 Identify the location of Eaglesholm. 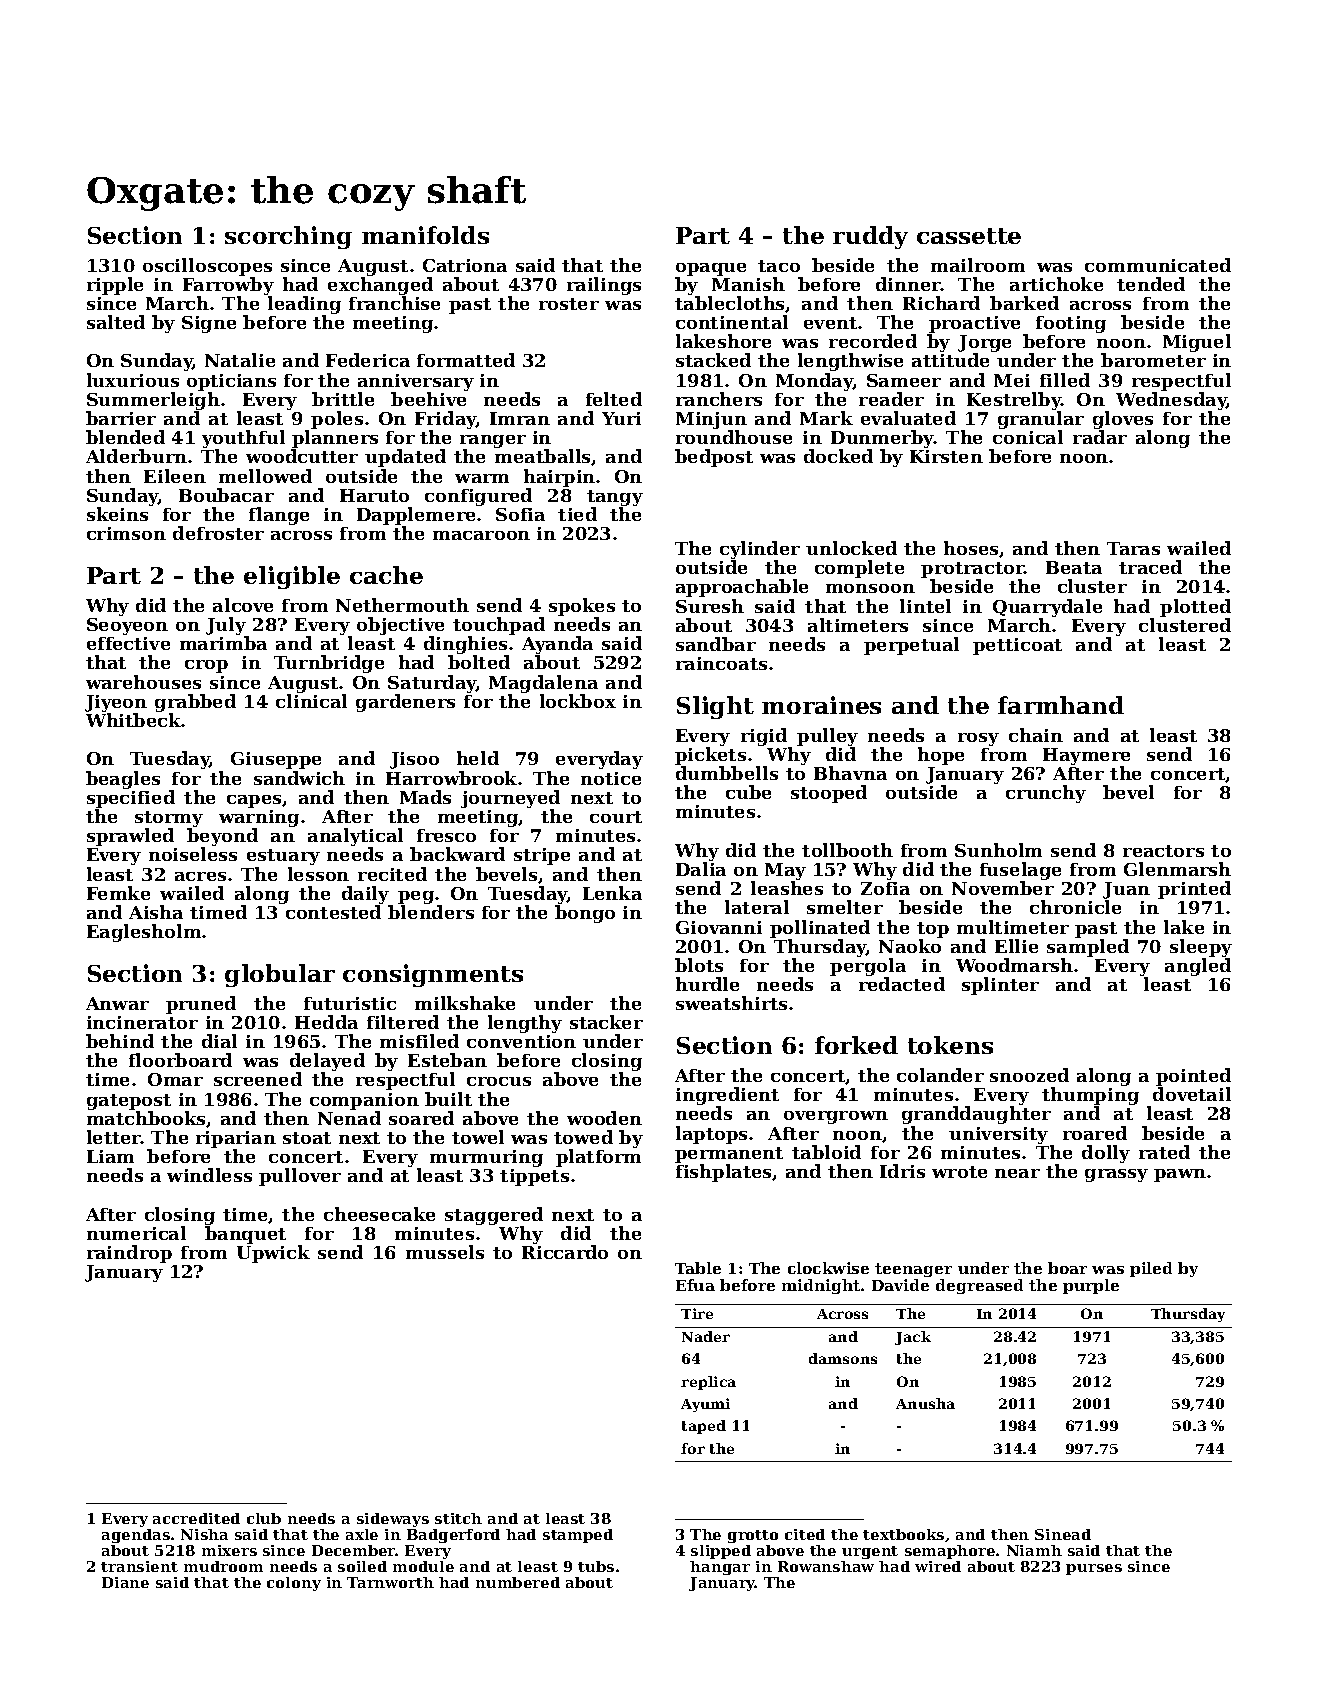
(144, 933).
